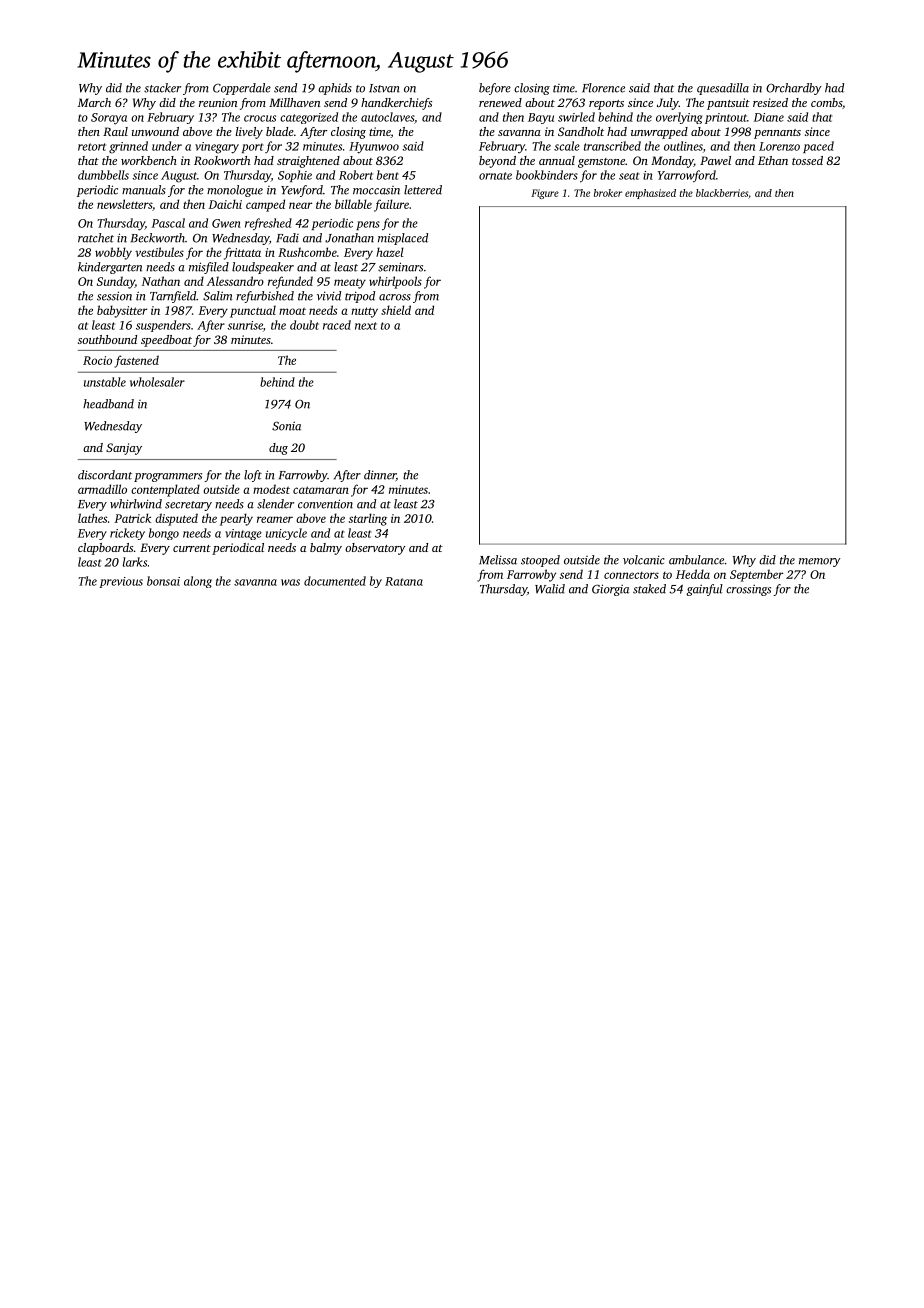 Image resolution: width=924 pixels, height=1308 pixels. What do you see at coordinates (92, 518) in the screenshot?
I see `lathes` at bounding box center [92, 518].
